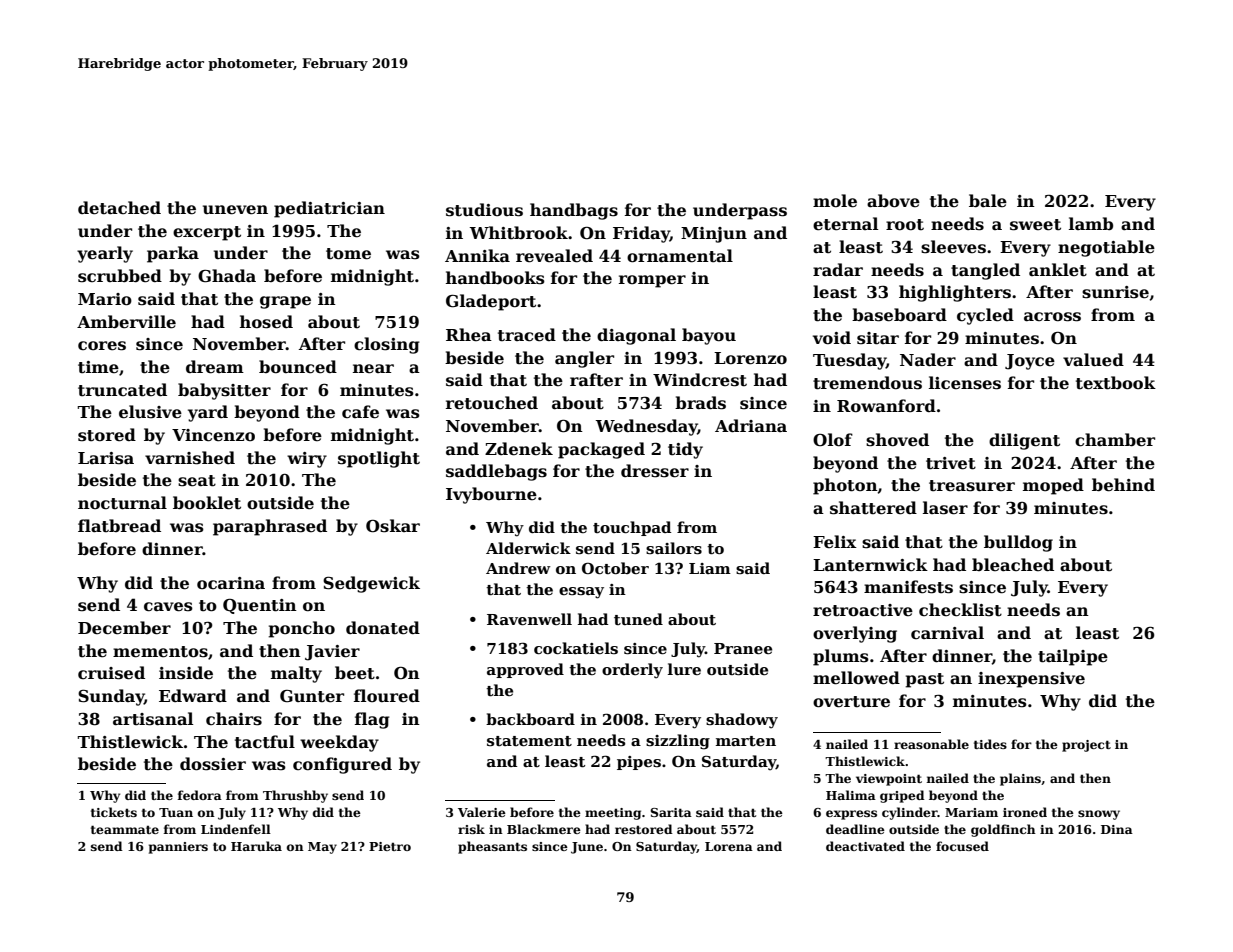  I want to click on May, so click(322, 848).
